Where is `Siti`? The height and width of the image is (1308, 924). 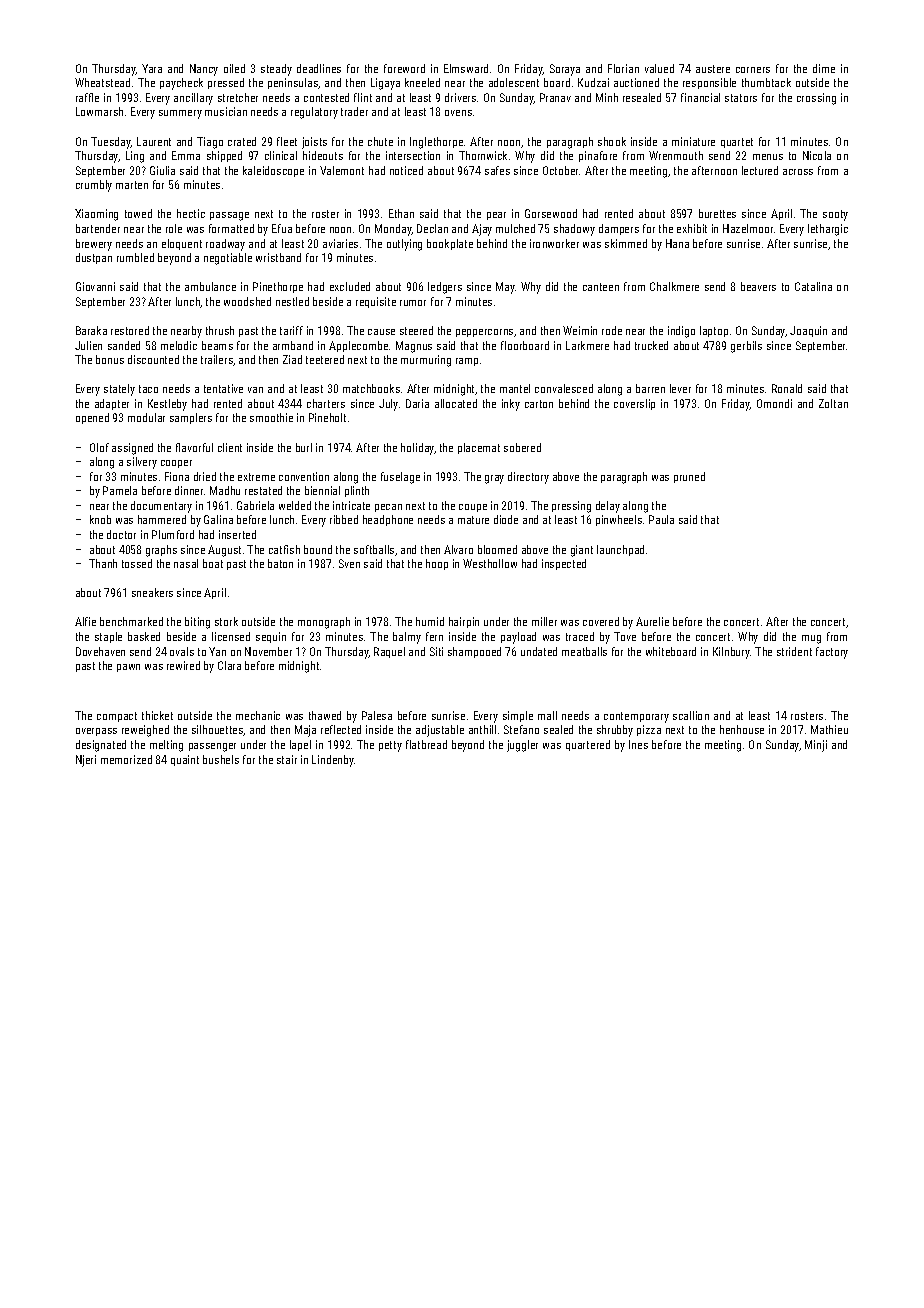 Siti is located at coordinates (436, 651).
